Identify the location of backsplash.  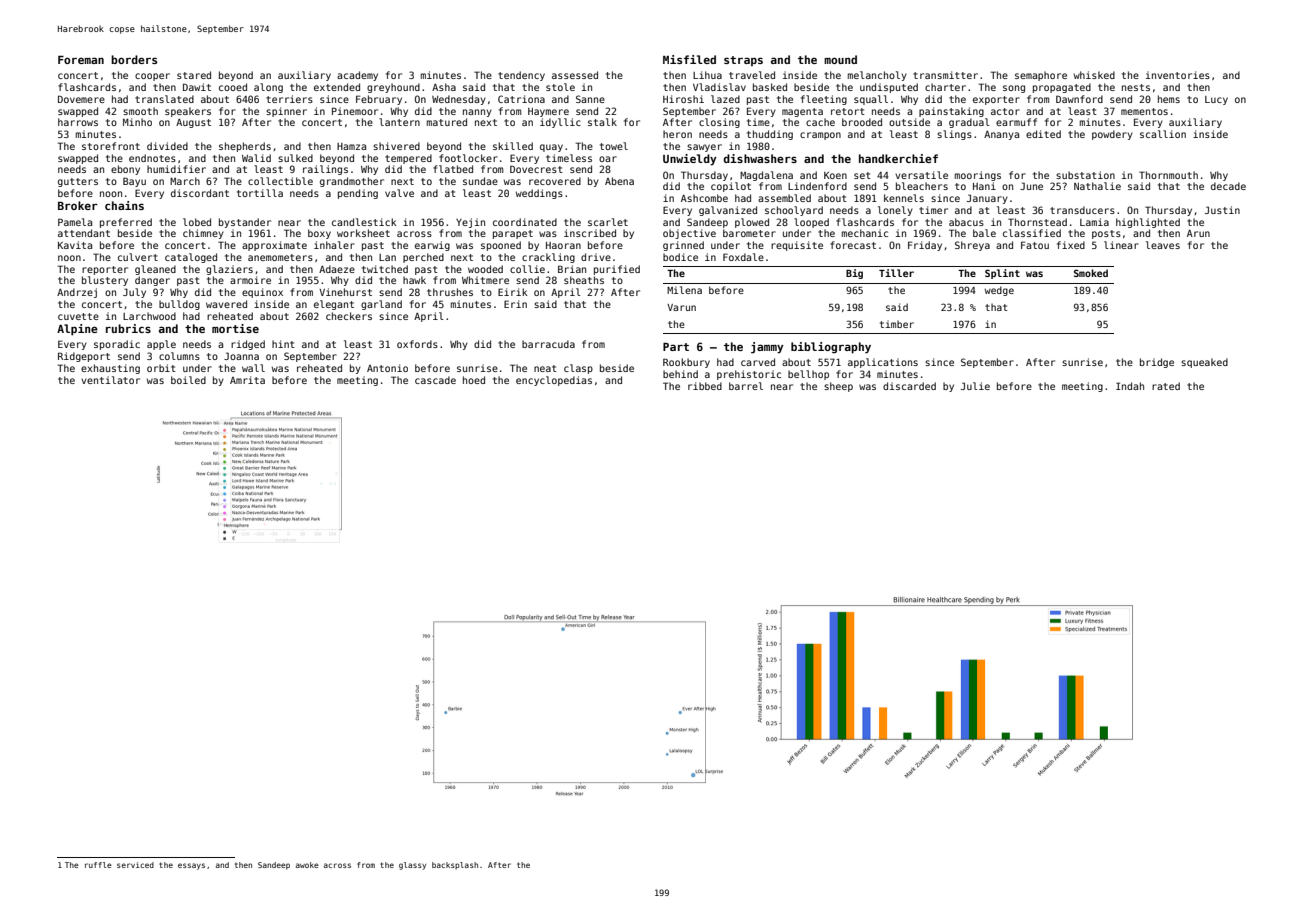
(455, 866).
